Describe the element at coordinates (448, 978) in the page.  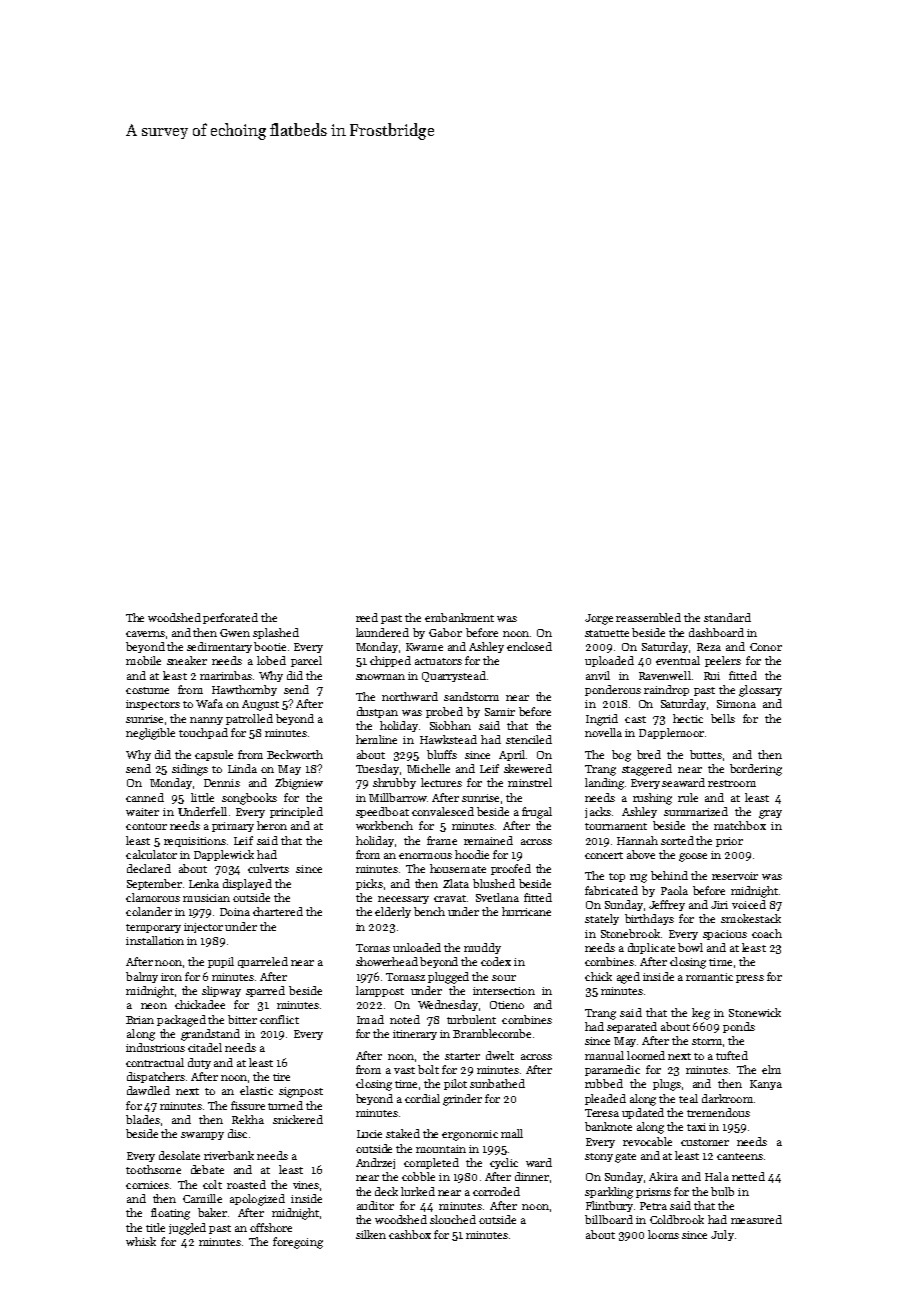
I see `plugged` at that location.
